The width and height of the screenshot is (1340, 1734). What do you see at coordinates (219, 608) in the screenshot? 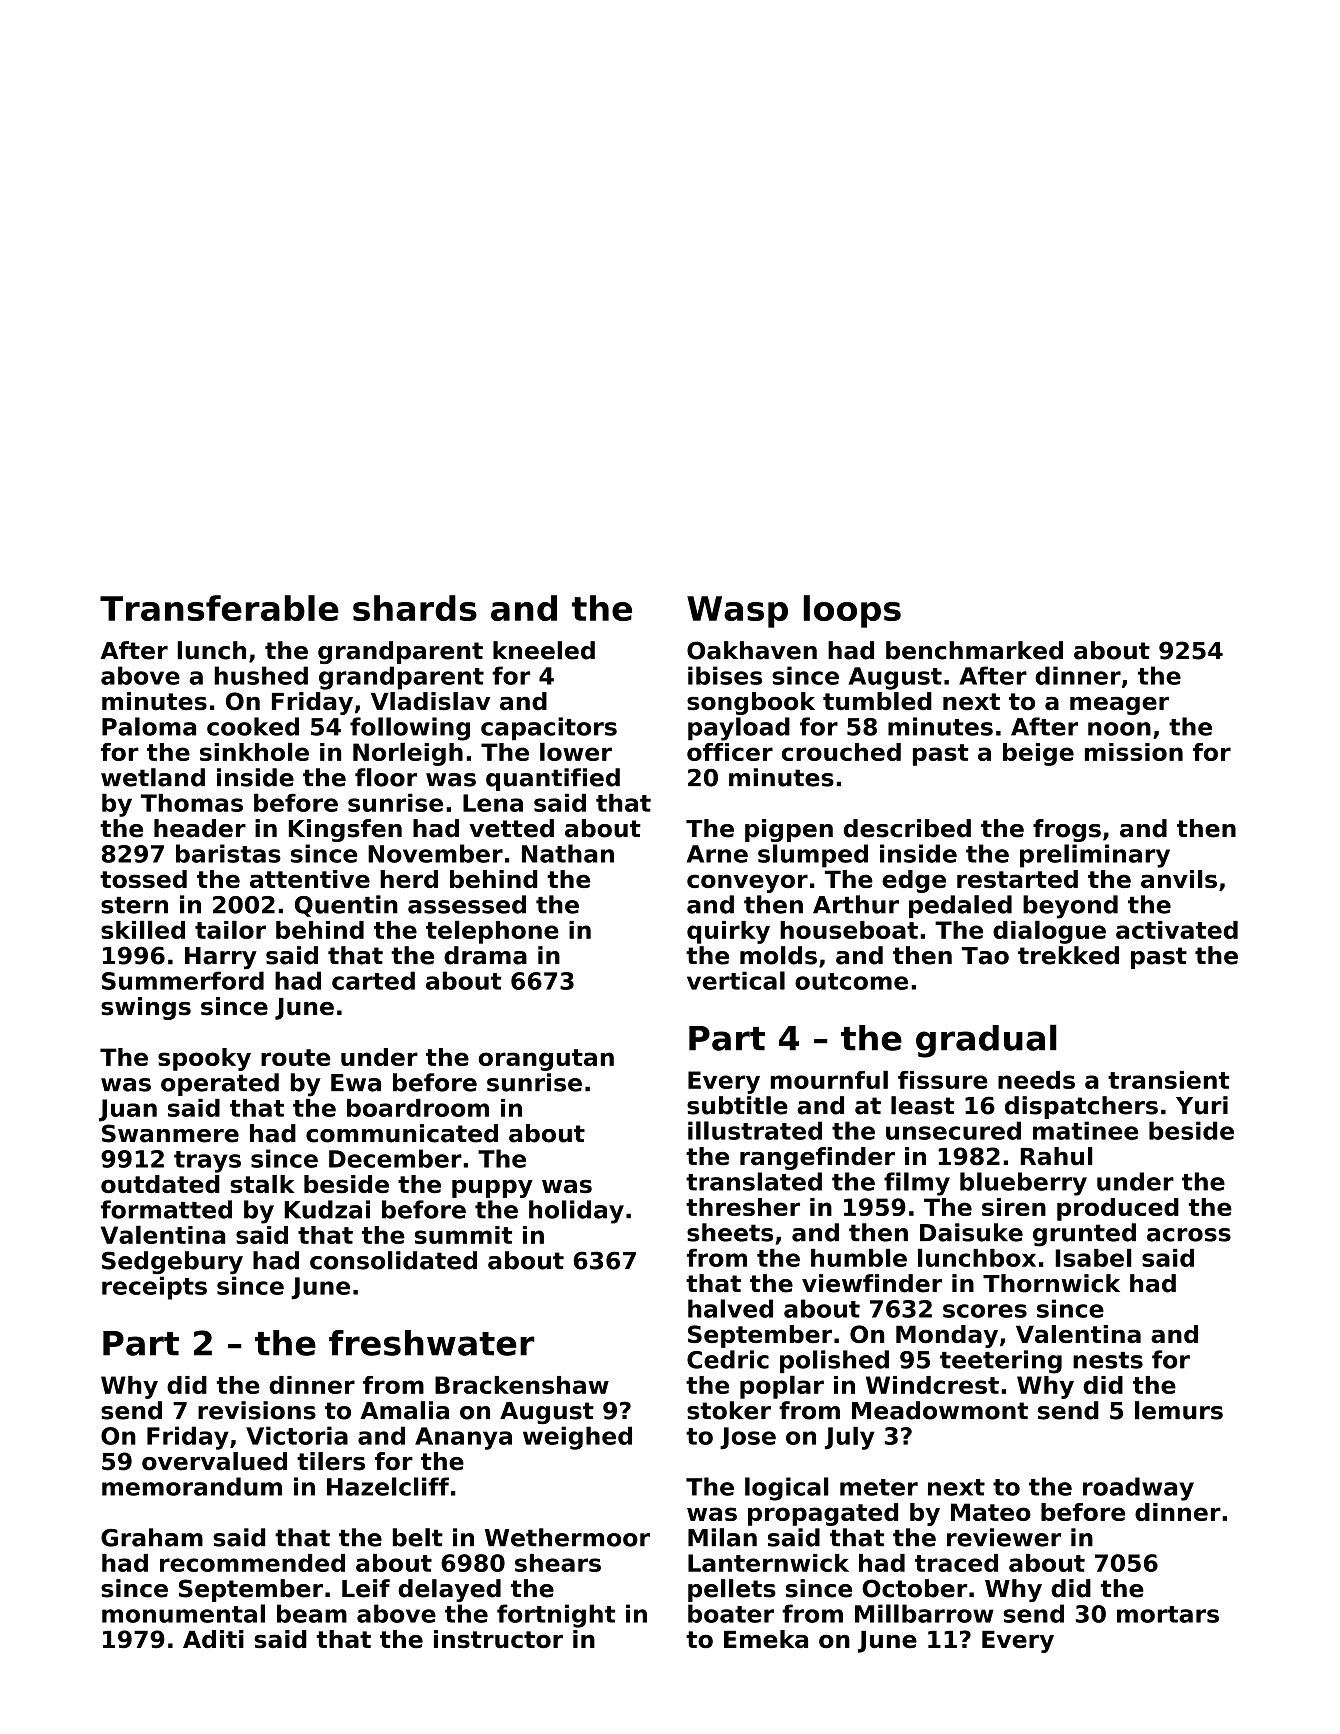
I see `Transferable` at bounding box center [219, 608].
